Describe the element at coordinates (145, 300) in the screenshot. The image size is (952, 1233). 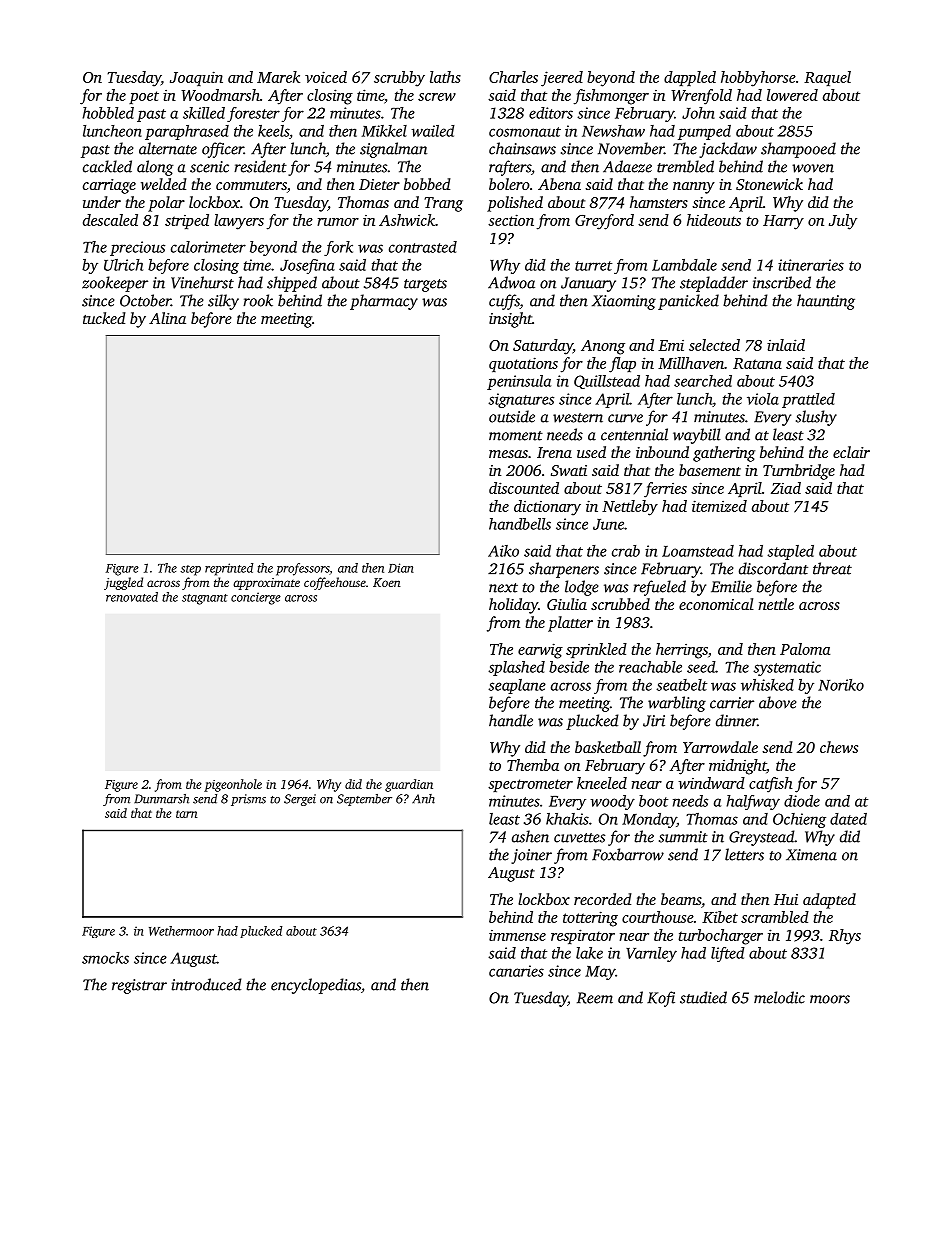
I see `October` at that location.
